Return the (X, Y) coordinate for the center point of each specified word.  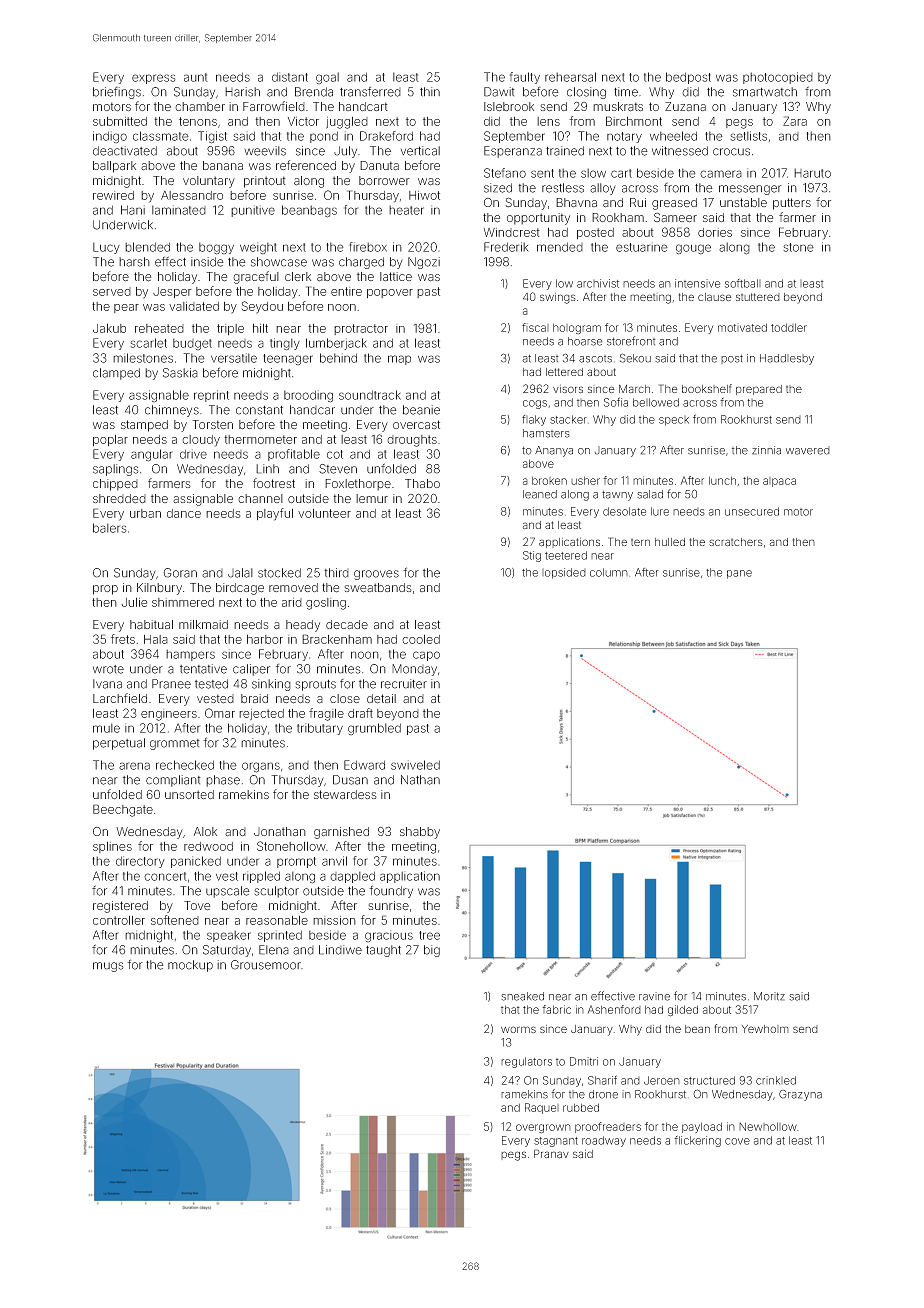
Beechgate (123, 810)
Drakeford (386, 136)
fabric (556, 1009)
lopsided (564, 573)
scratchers (736, 542)
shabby (420, 833)
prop (105, 590)
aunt (196, 77)
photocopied (778, 78)
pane (739, 574)
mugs (108, 967)
